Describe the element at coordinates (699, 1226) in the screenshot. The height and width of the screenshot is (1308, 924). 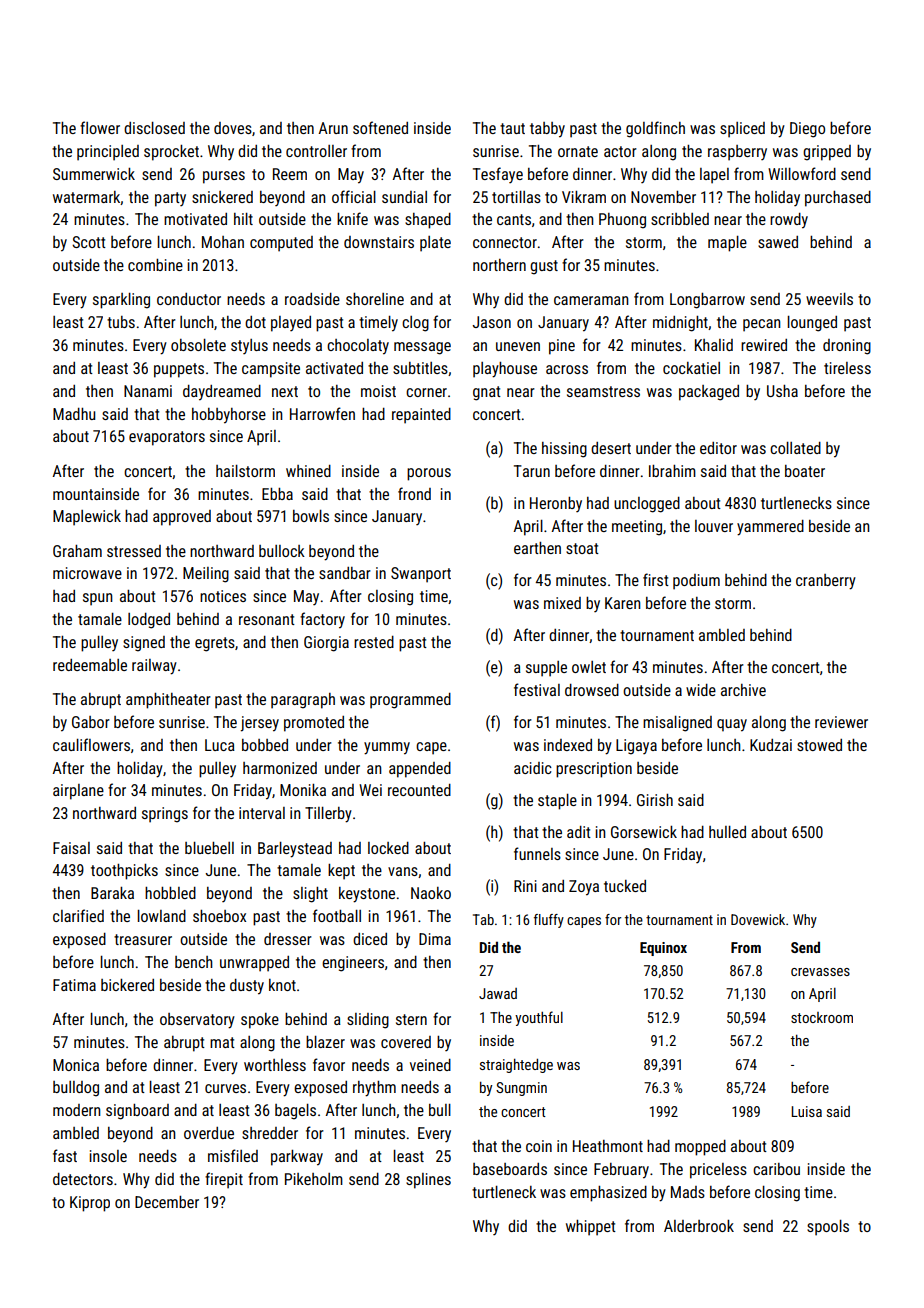
I see `Alderbrook` at that location.
